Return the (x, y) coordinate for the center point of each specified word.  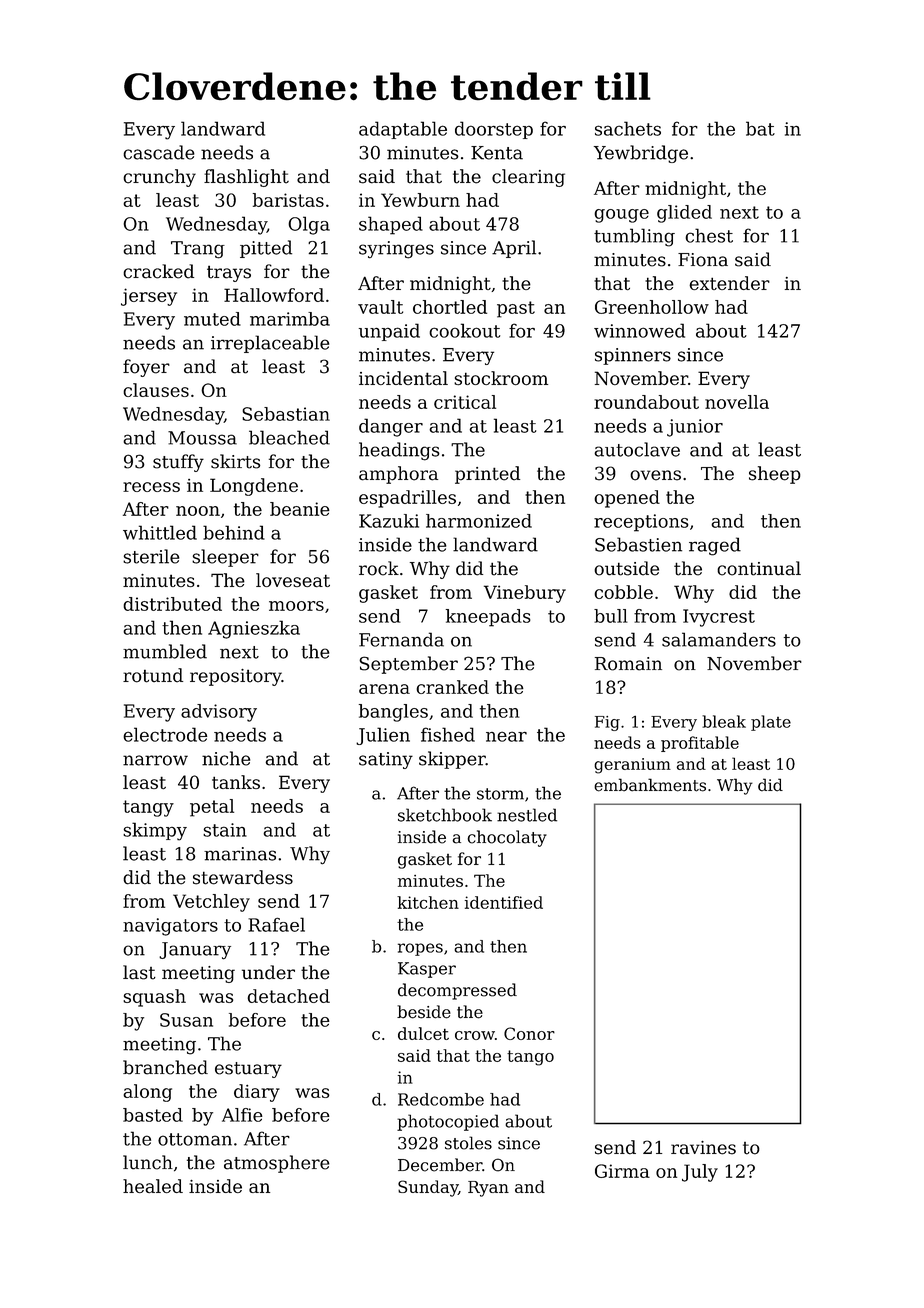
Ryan (488, 1189)
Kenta (497, 153)
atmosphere (277, 1164)
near (506, 736)
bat (760, 128)
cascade (159, 152)
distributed (173, 604)
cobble (623, 592)
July (700, 1173)
